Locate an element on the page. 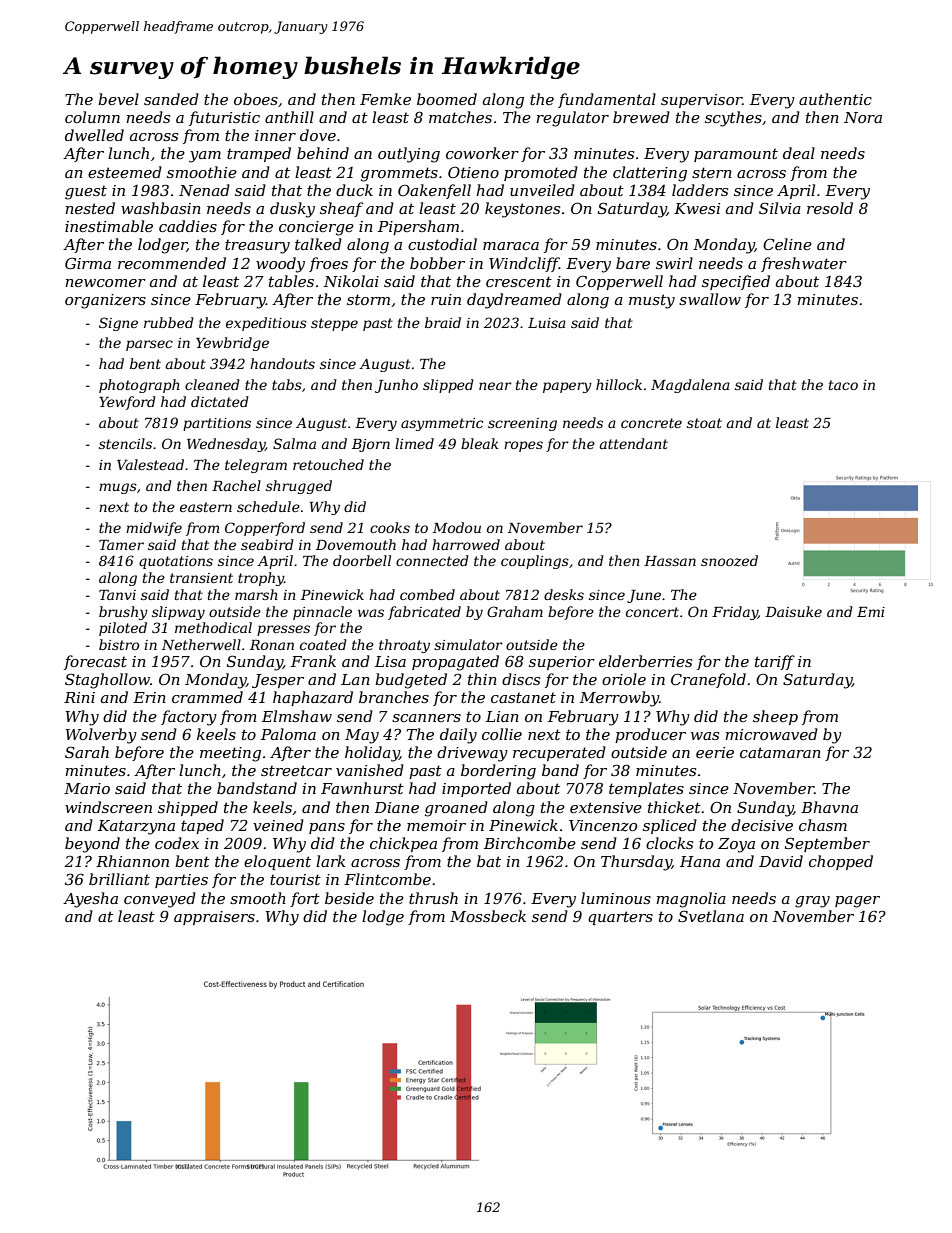  photograph is located at coordinates (139, 386).
